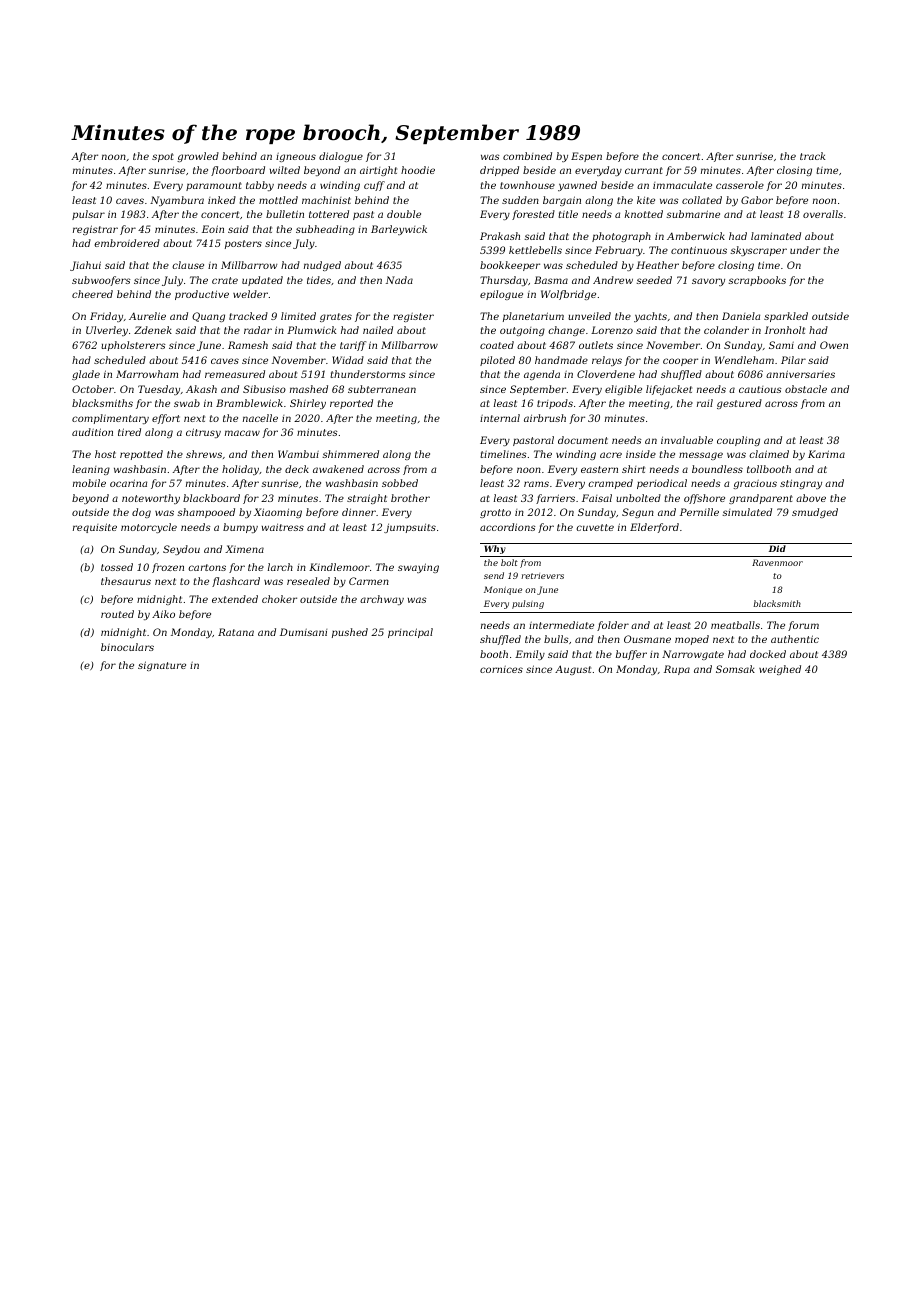 The width and height of the screenshot is (924, 1308). Describe the element at coordinates (555, 499) in the screenshot. I see `farriers` at that location.
